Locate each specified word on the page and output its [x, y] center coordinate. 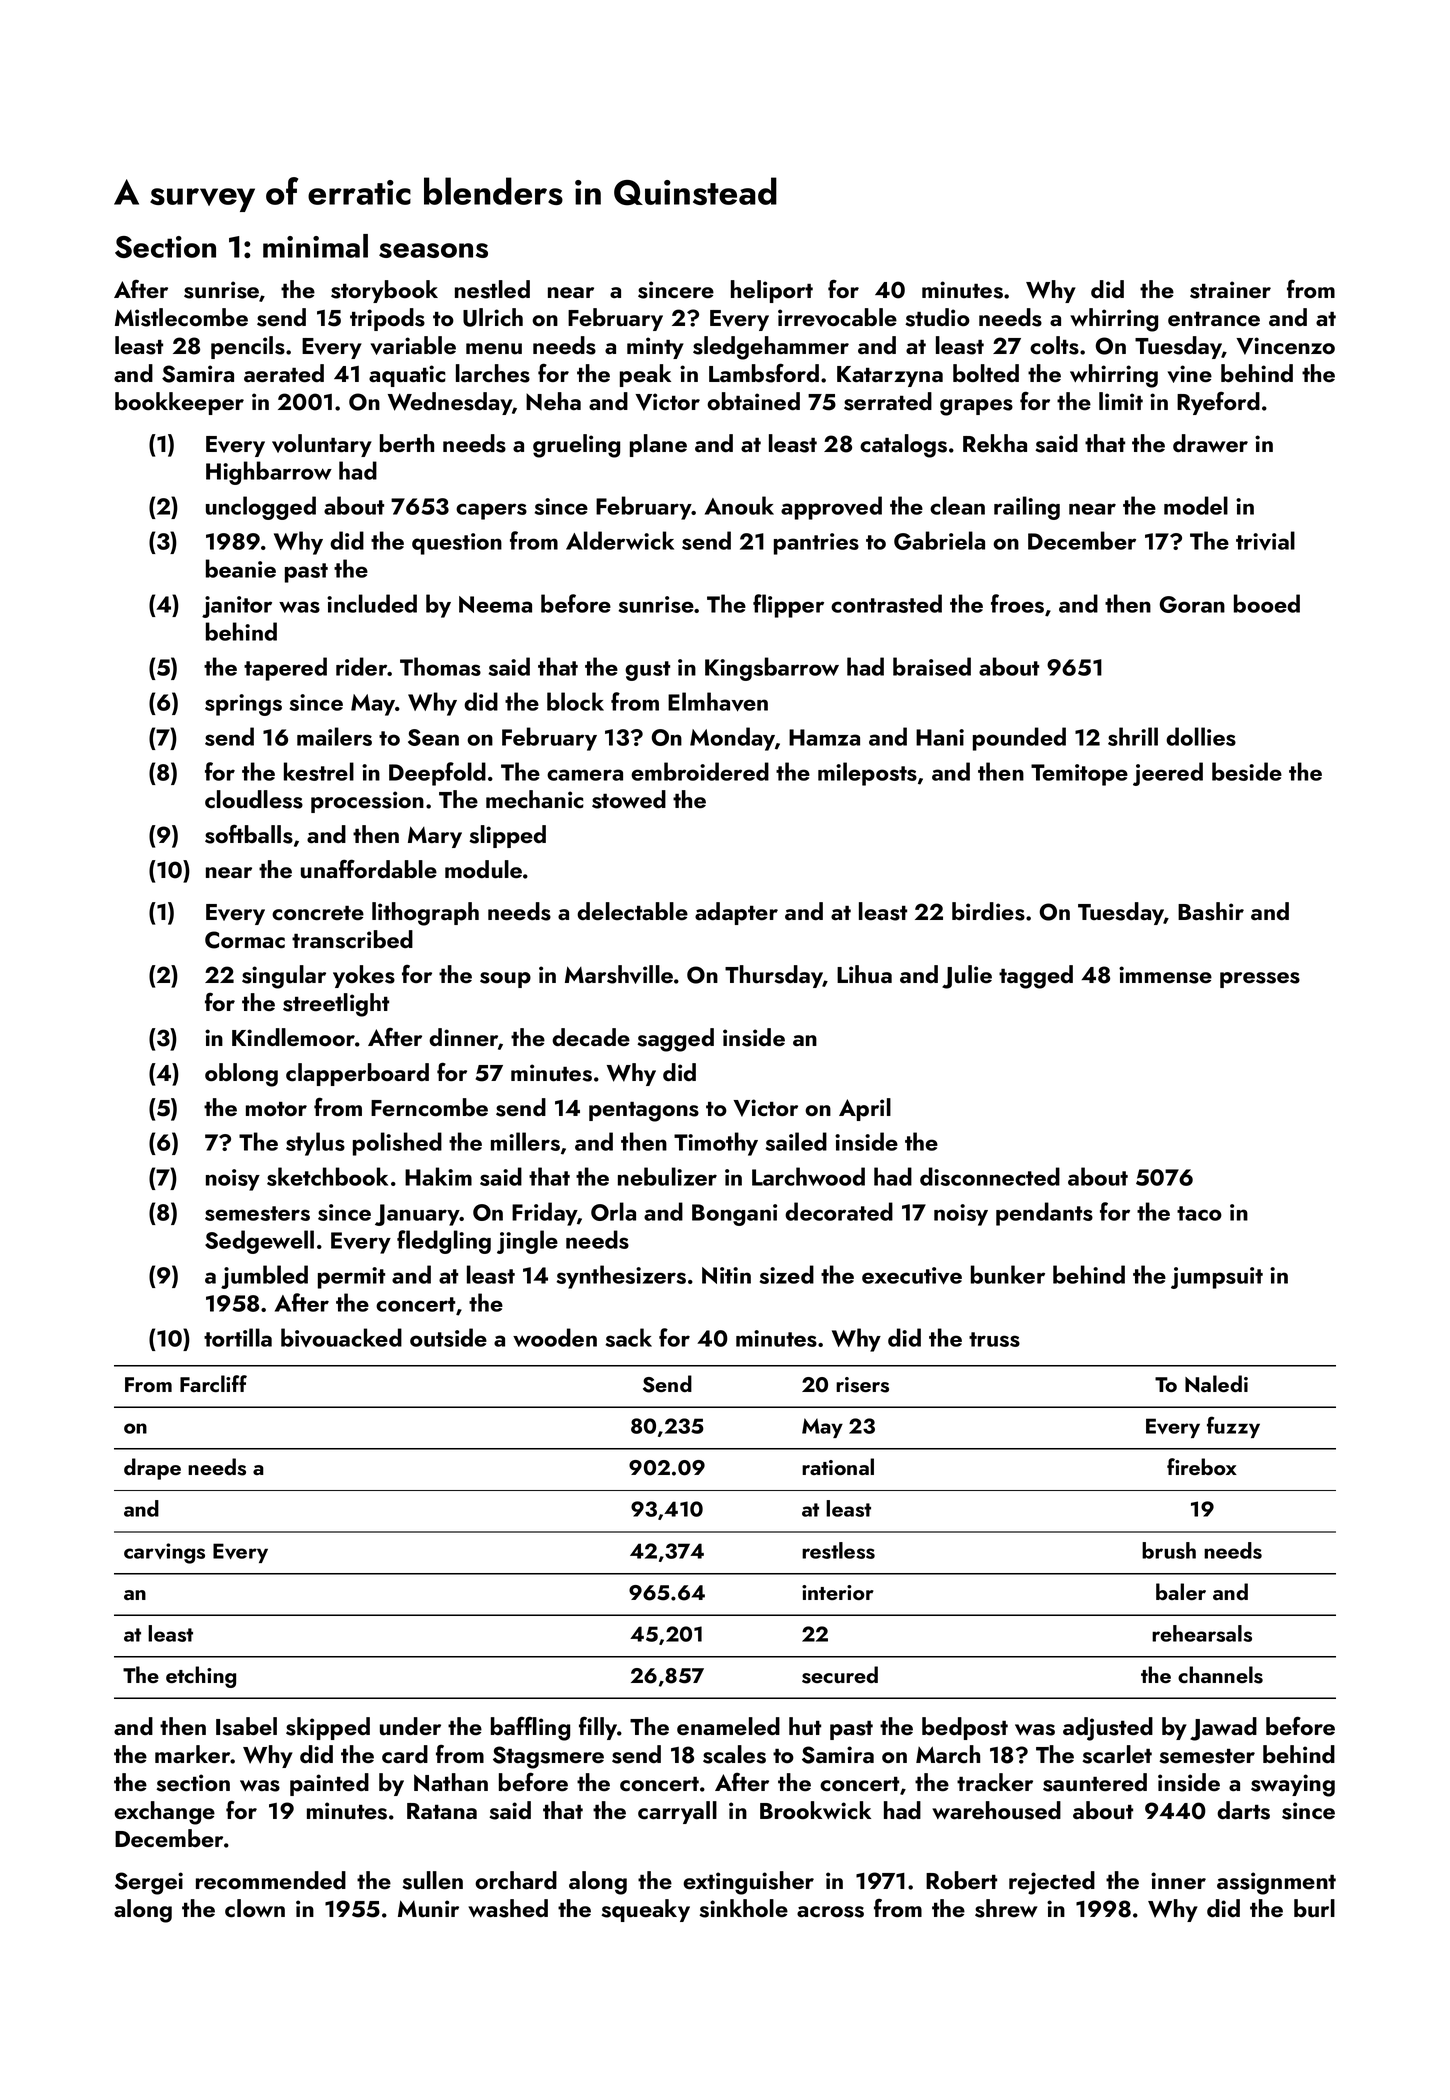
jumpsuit [1217, 1278]
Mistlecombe [181, 317]
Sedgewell [259, 1242]
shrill [1133, 736]
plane [658, 445]
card [405, 1754]
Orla [613, 1211]
